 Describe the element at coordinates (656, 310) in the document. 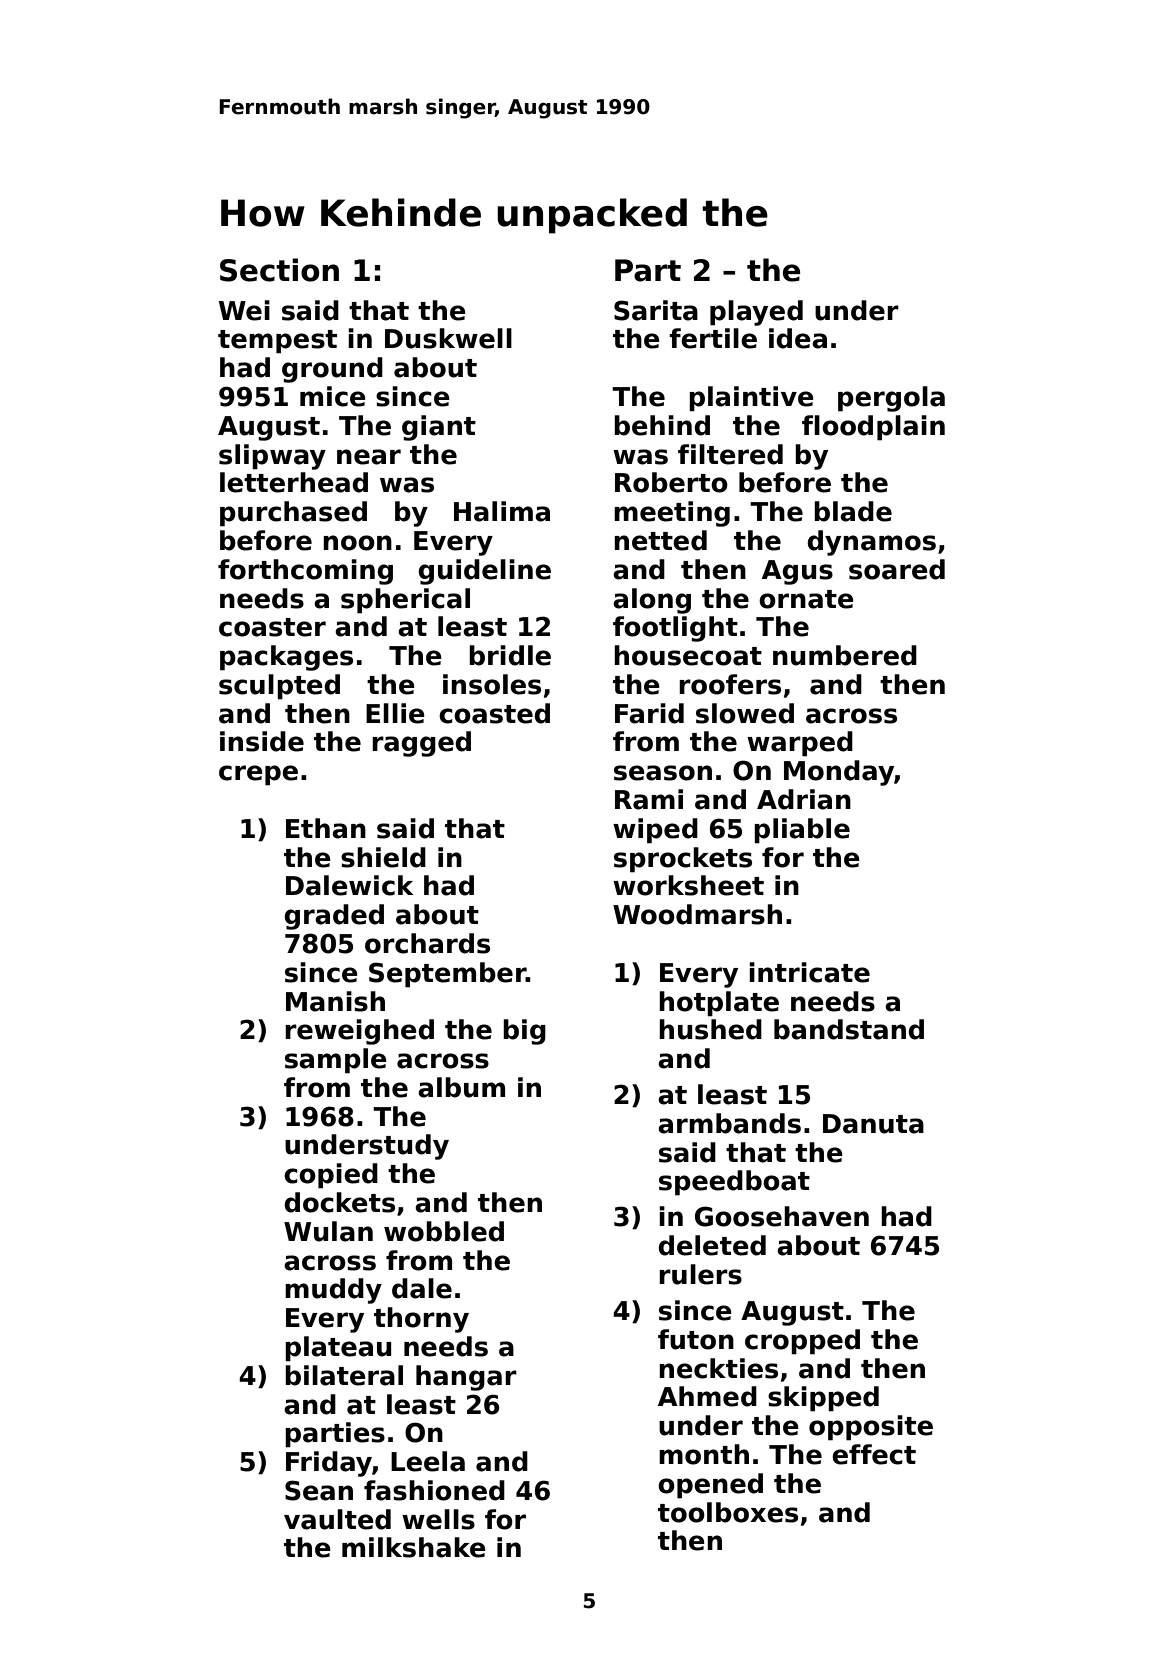

I see `Sarita` at that location.
